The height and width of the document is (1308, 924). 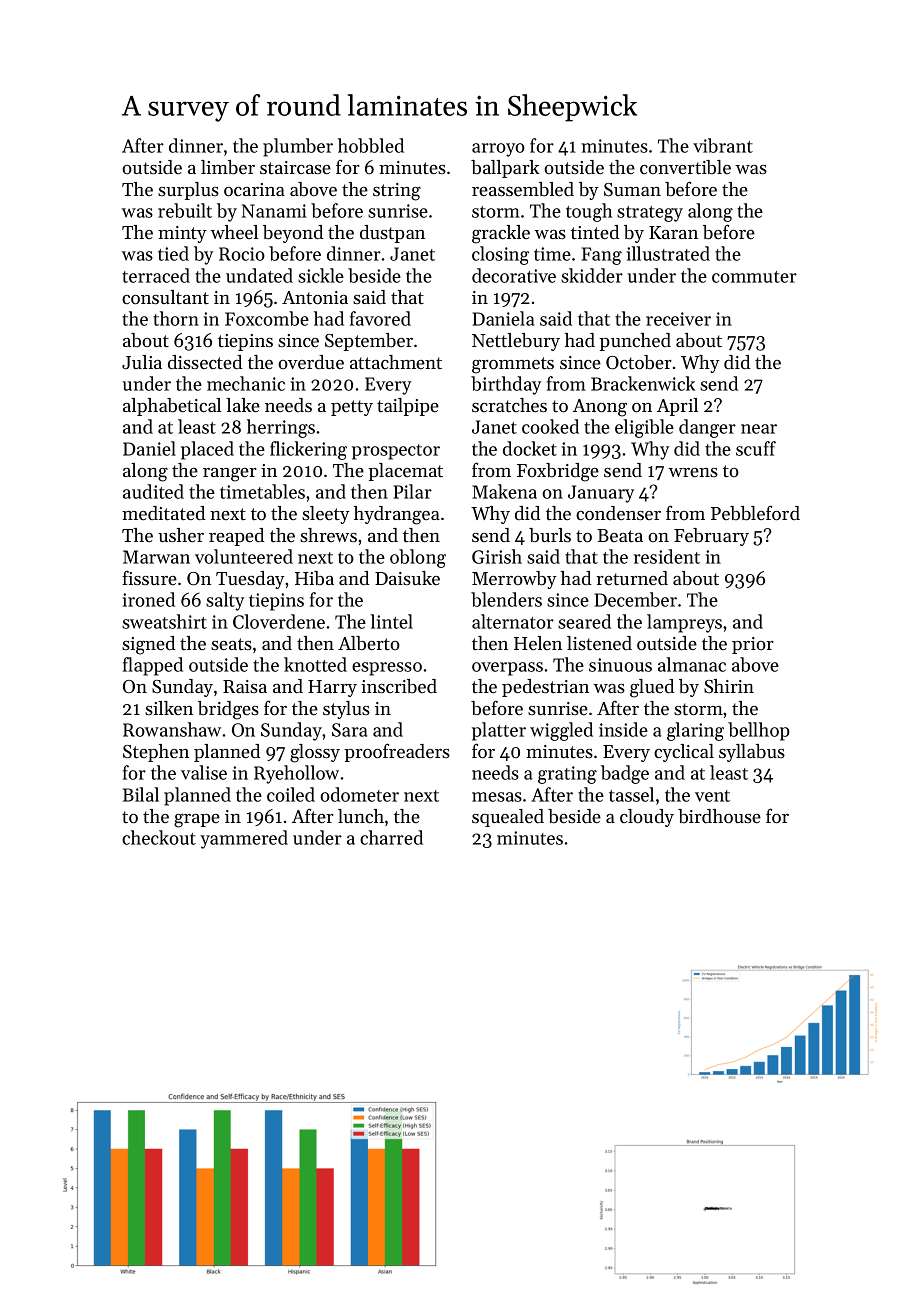 What do you see at coordinates (172, 407) in the document?
I see `alphabetical` at bounding box center [172, 407].
